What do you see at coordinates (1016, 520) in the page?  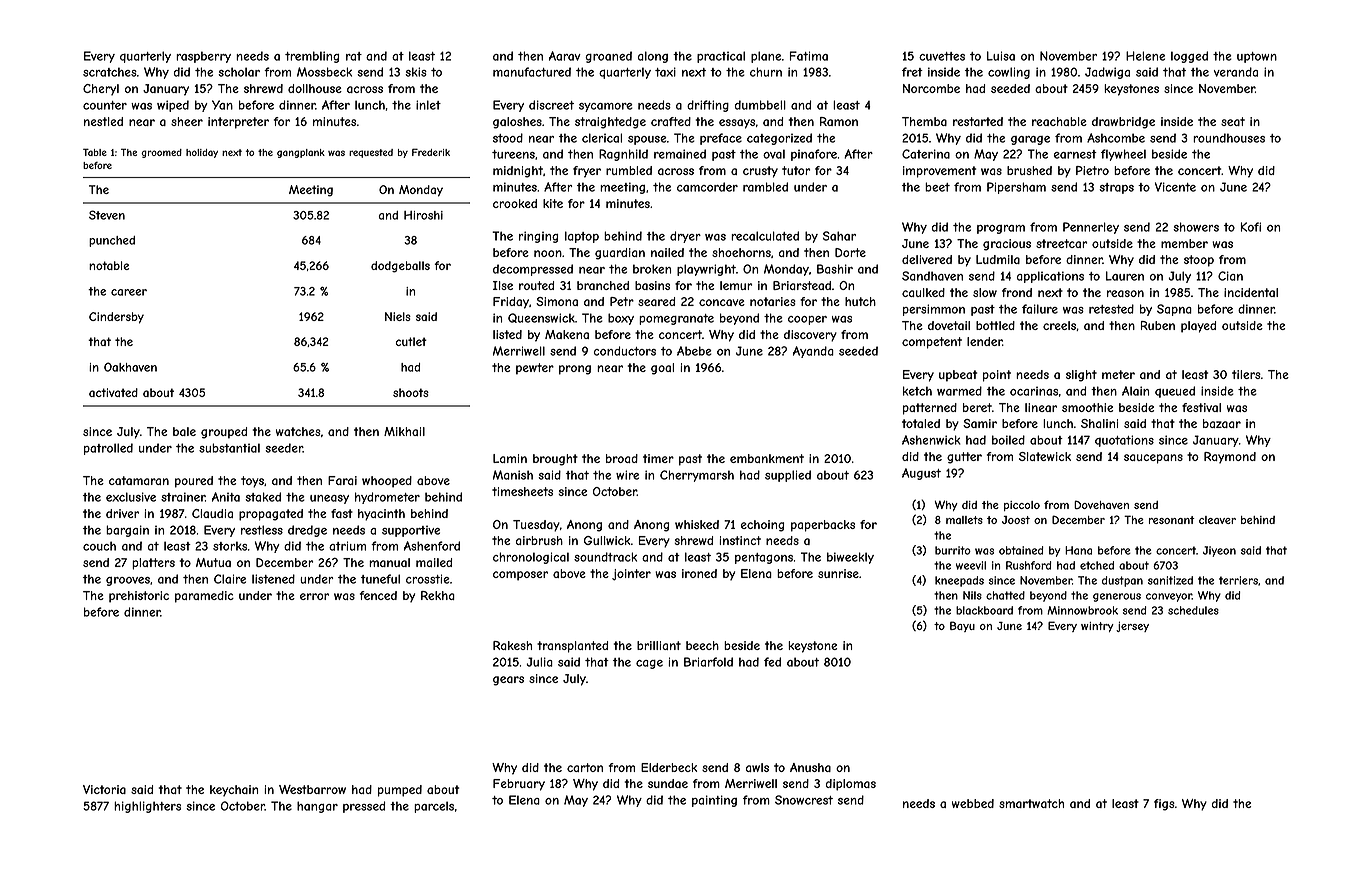 I see `Joost` at bounding box center [1016, 520].
